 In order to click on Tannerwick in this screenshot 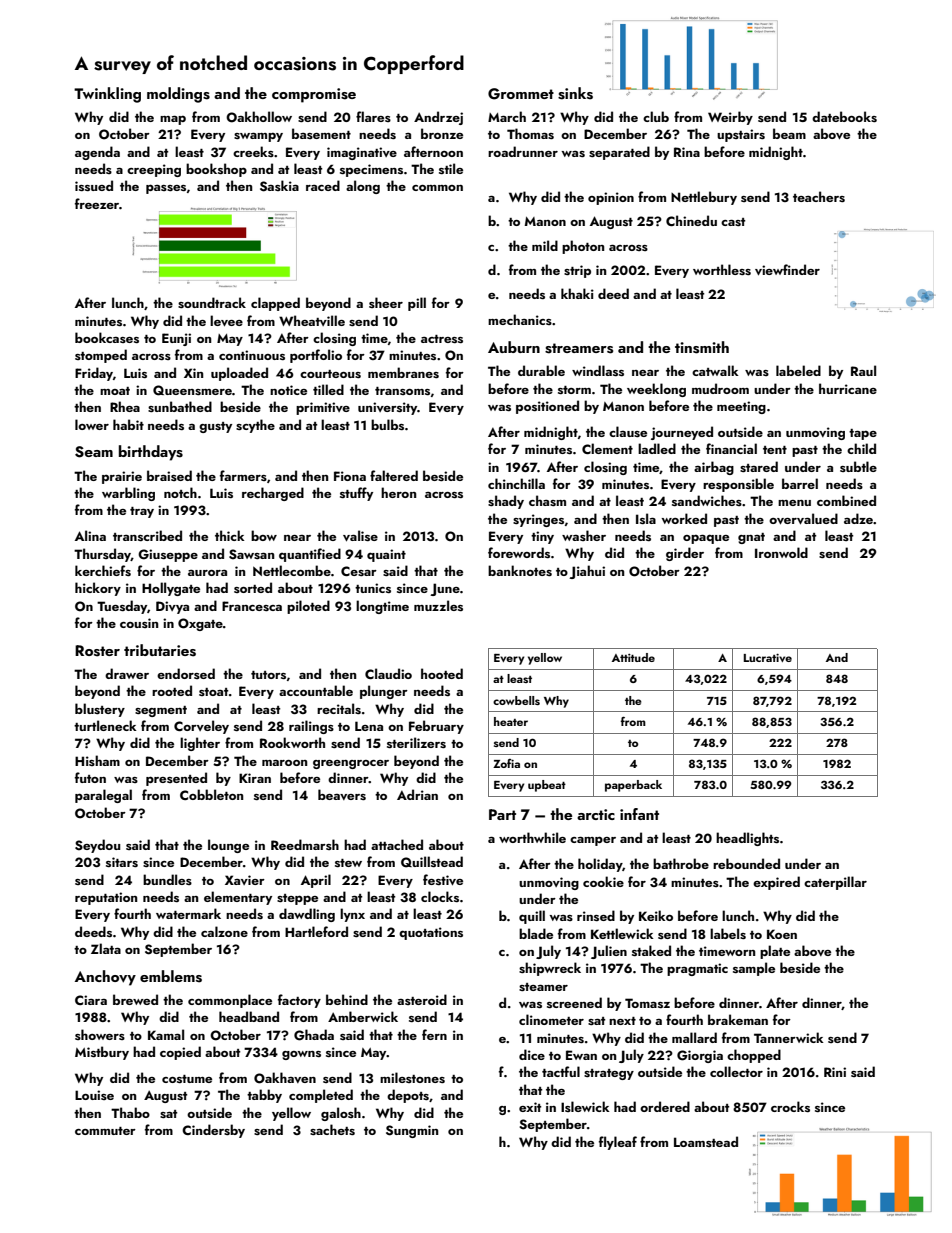, I will do `click(789, 1037)`.
